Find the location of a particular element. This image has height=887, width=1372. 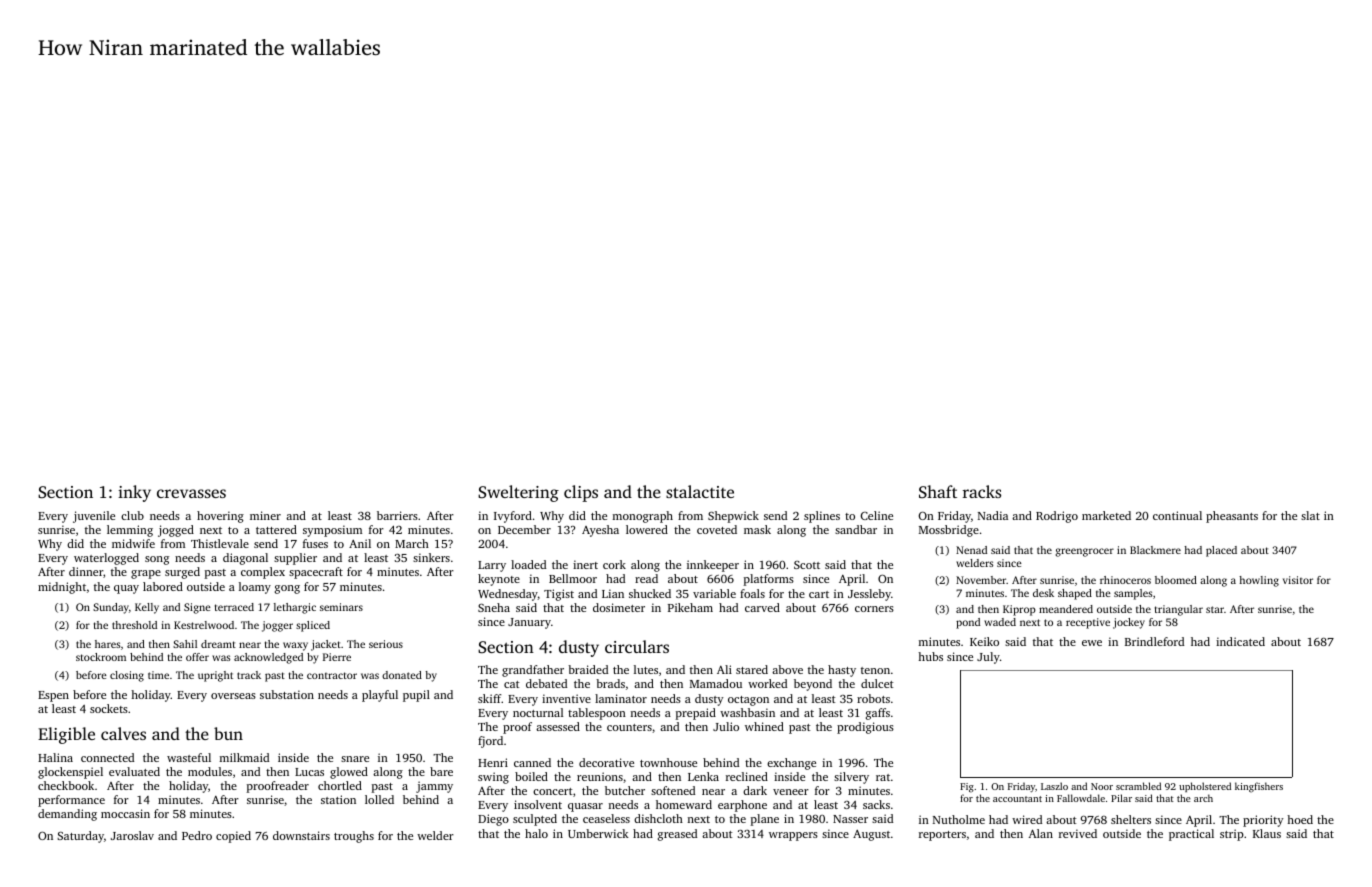

checkbook is located at coordinates (66, 785).
